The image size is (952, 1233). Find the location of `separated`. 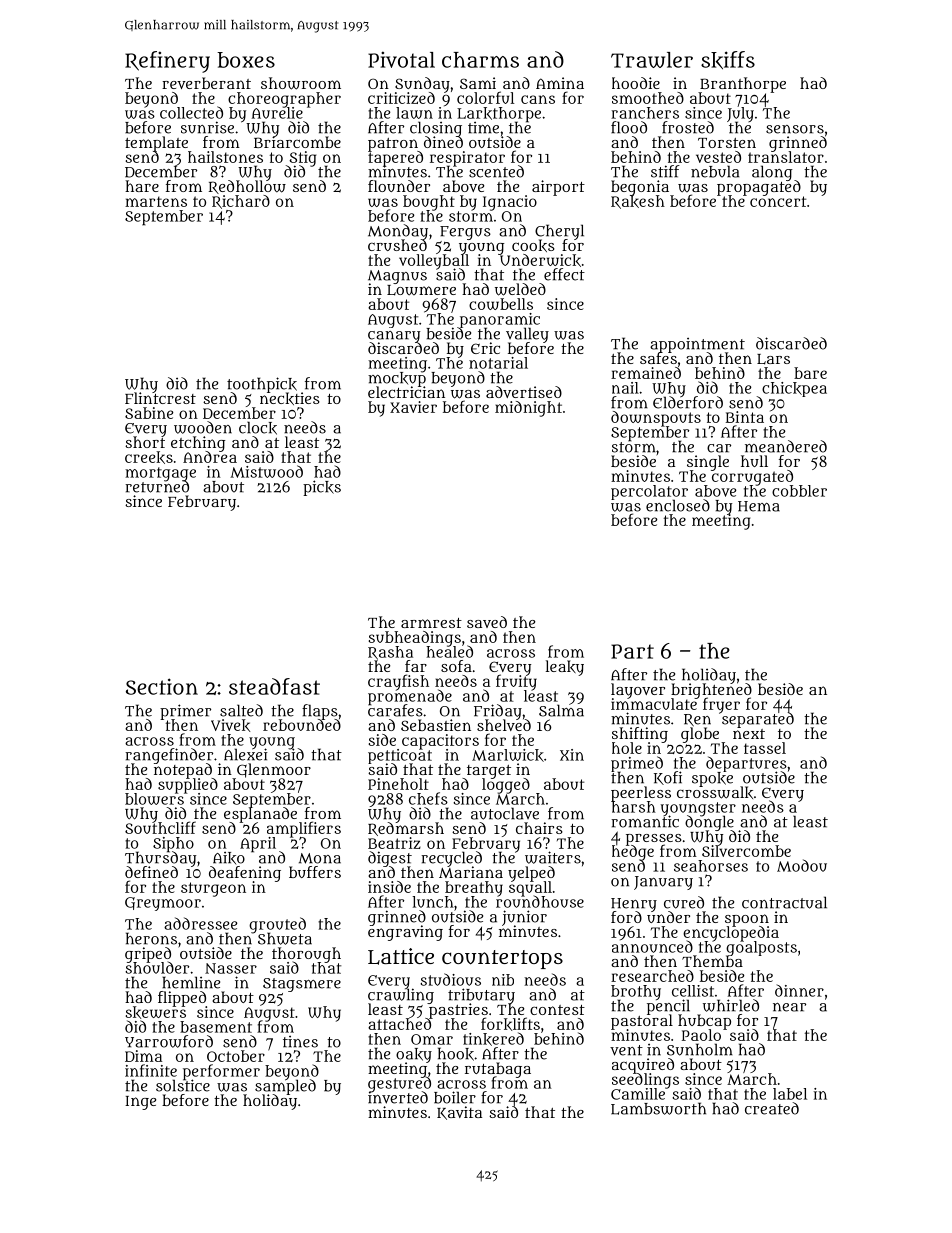

separated is located at coordinates (758, 720).
